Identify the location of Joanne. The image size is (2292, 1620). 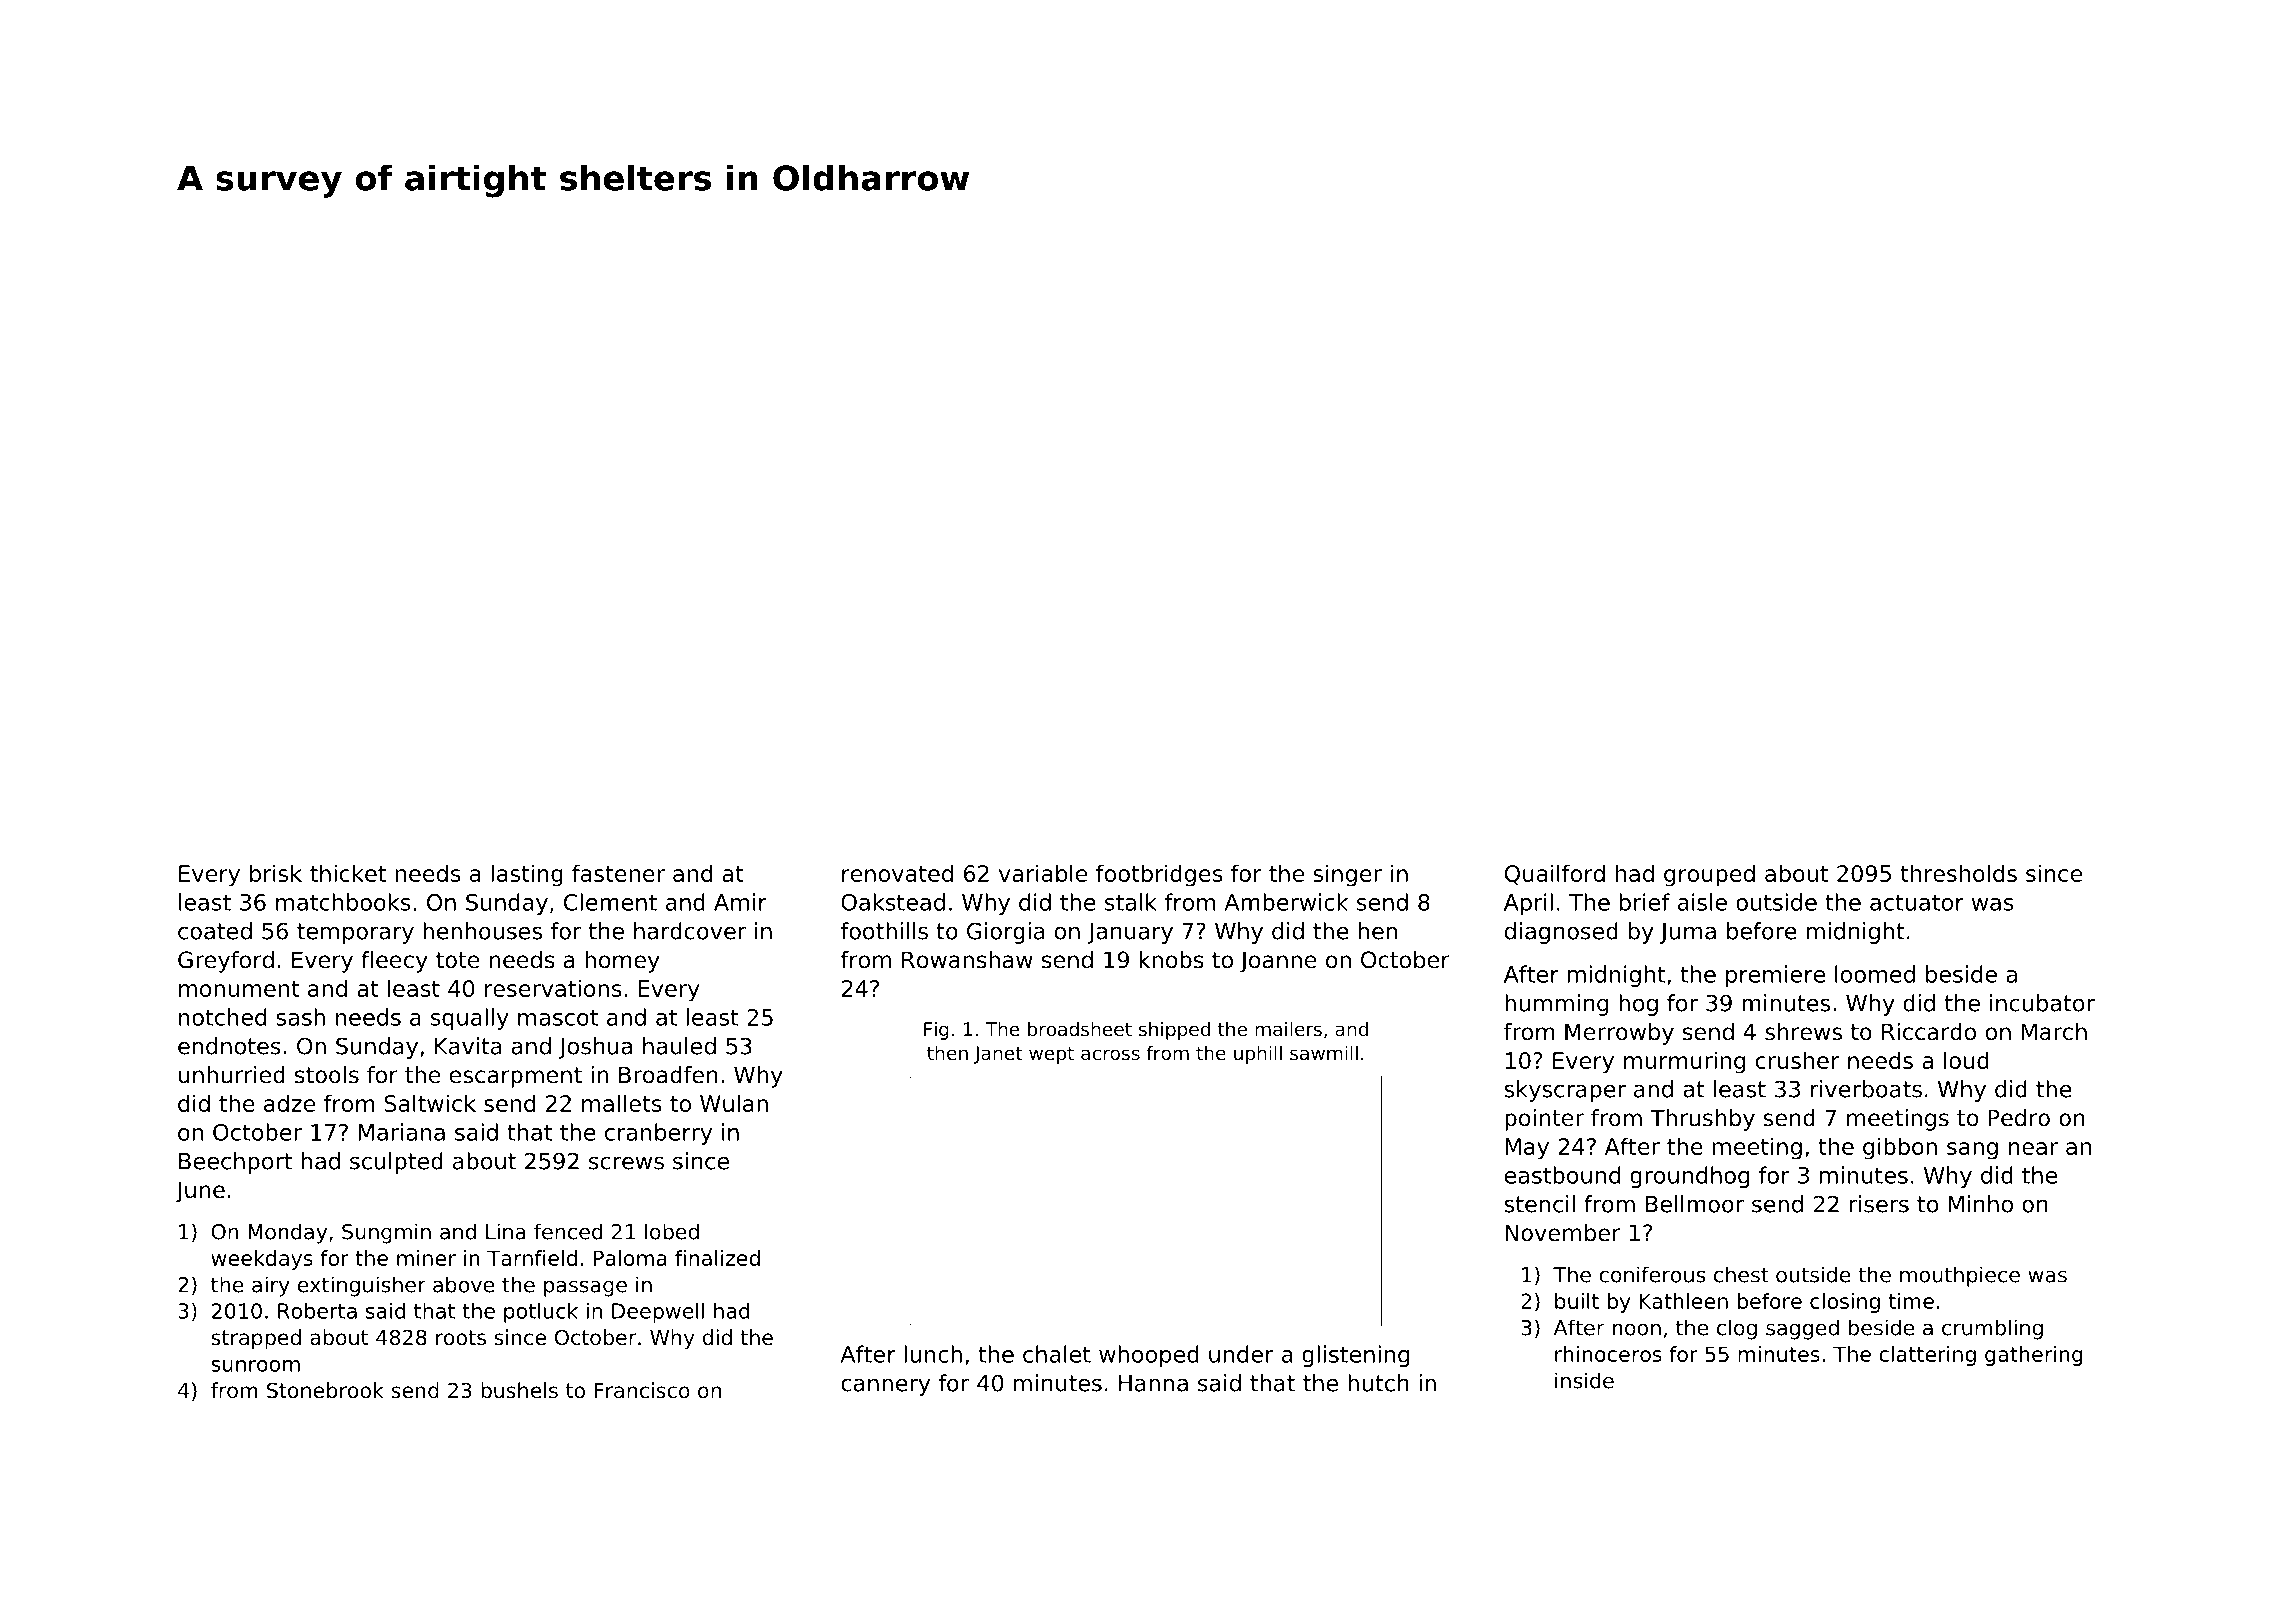
(1278, 962).
